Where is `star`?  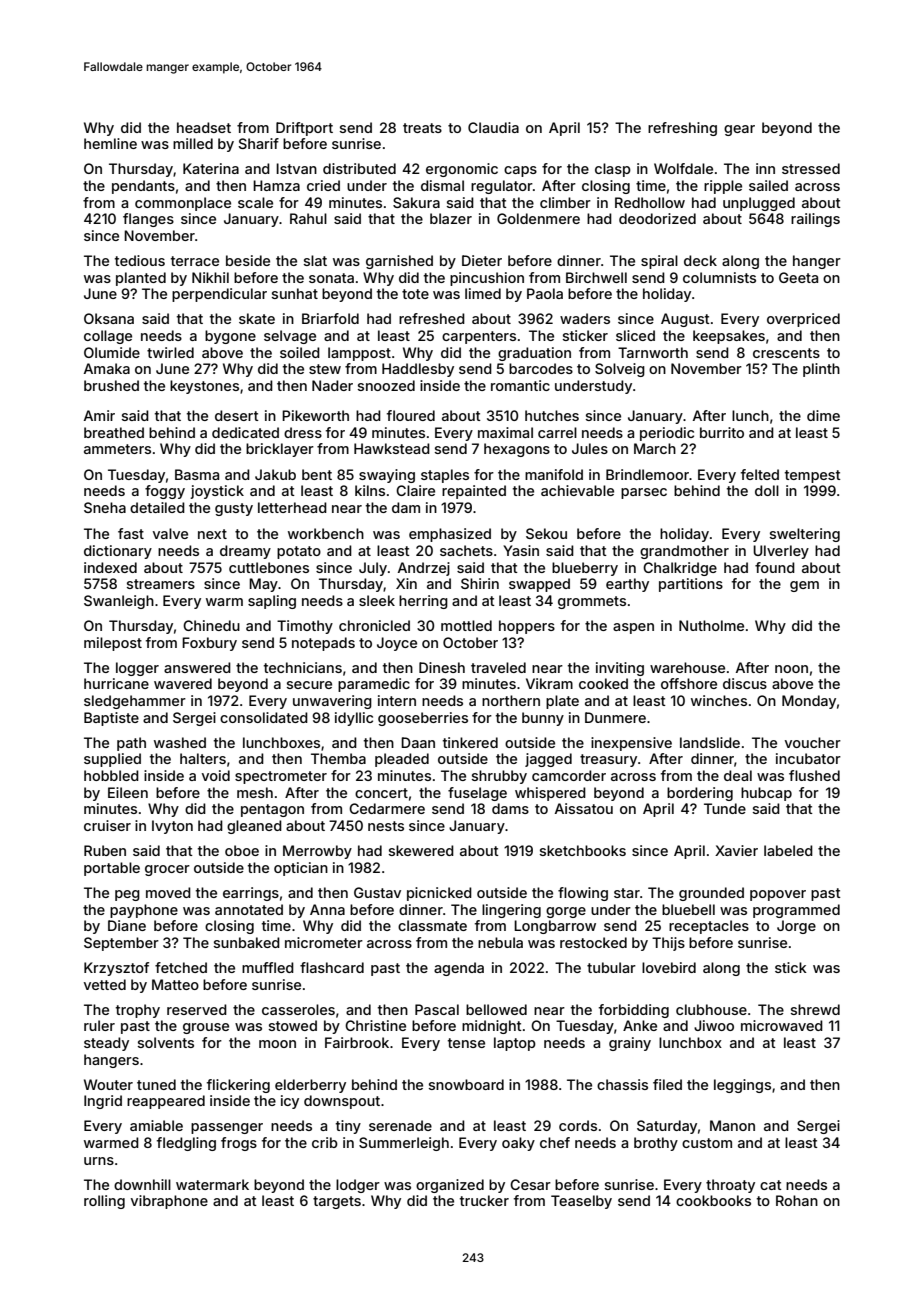 star is located at coordinates (627, 893).
